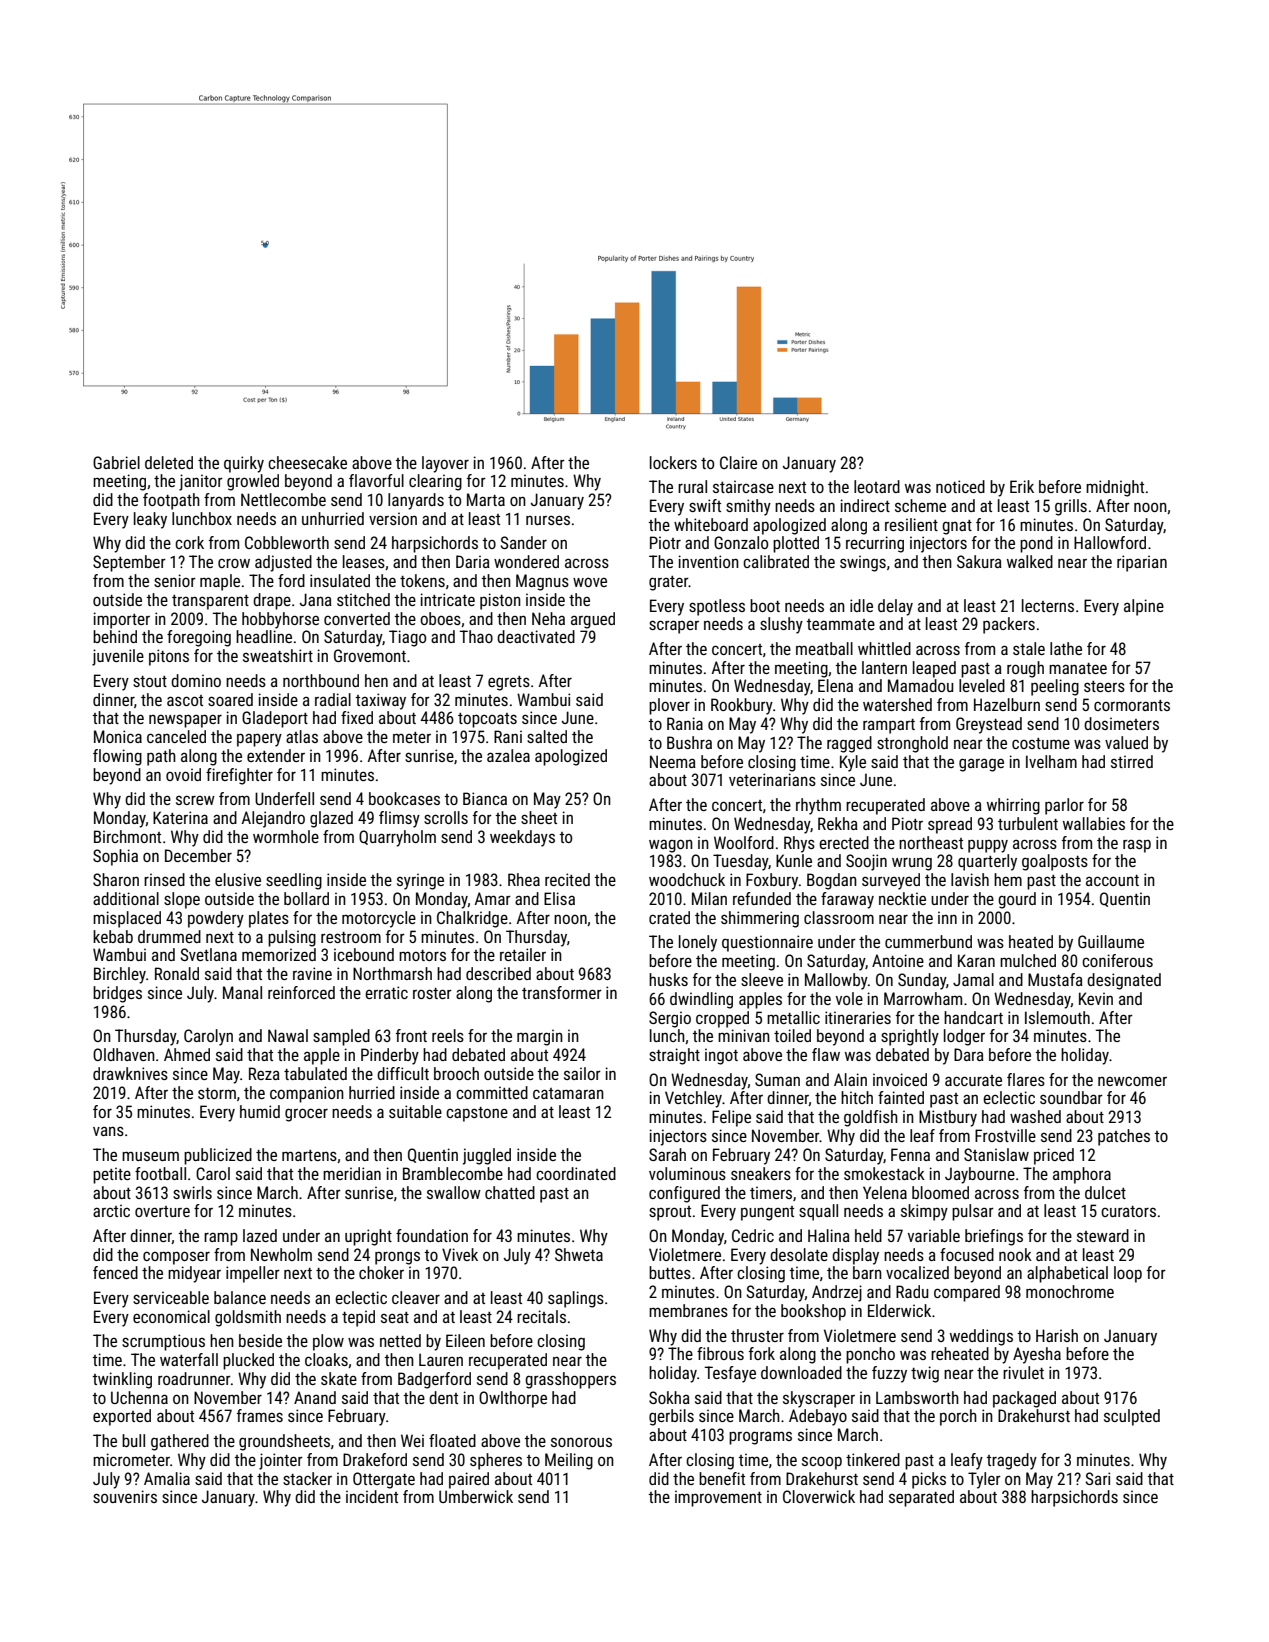 This page has height=1642, width=1269. Describe the element at coordinates (924, 1212) in the page. I see `skimpy` at that location.
